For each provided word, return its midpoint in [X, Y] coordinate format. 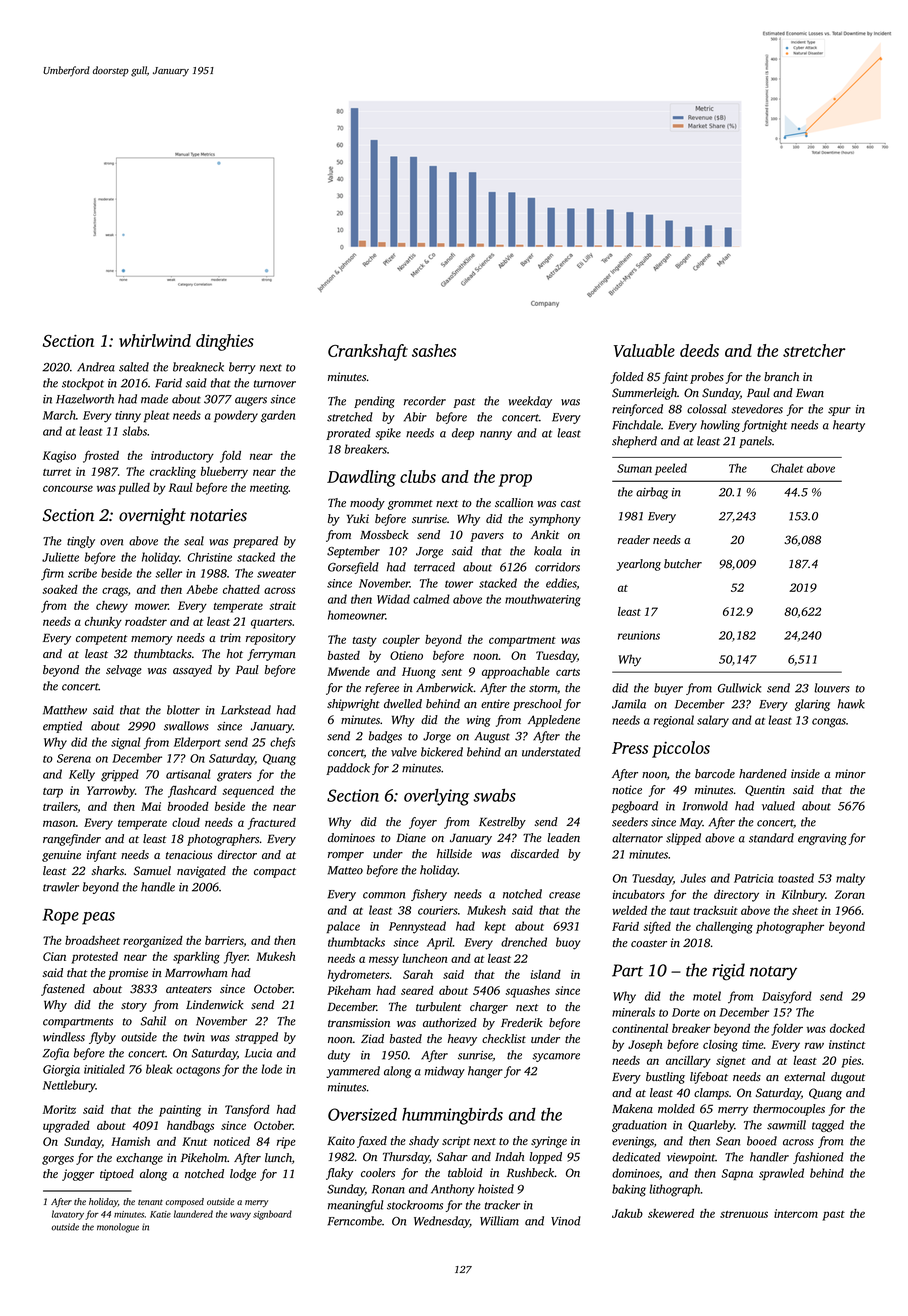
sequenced [248, 792]
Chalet [787, 468]
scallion [514, 502]
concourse [68, 488]
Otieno [406, 655]
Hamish [130, 1141]
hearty [849, 426]
